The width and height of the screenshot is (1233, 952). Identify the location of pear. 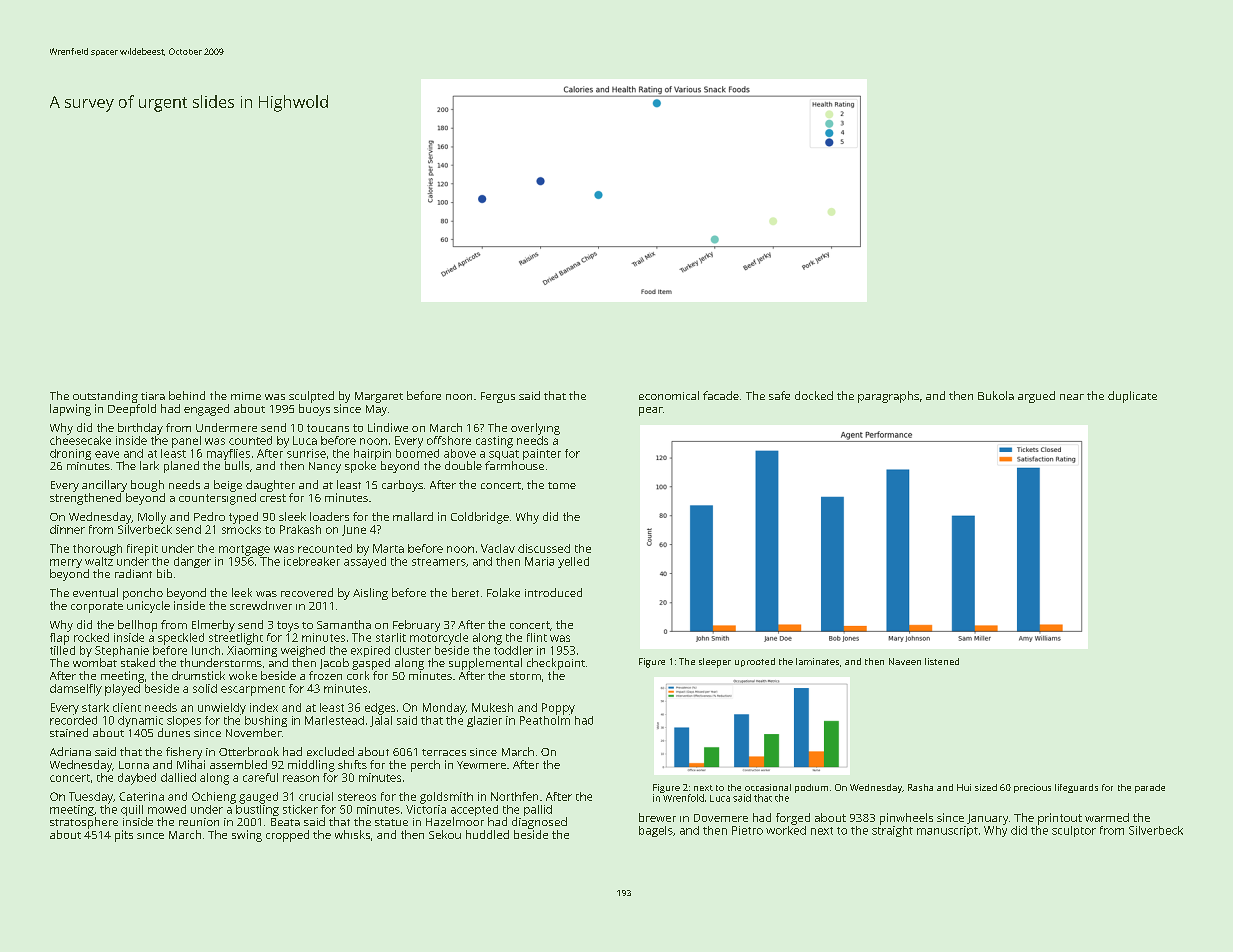
(651, 411).
